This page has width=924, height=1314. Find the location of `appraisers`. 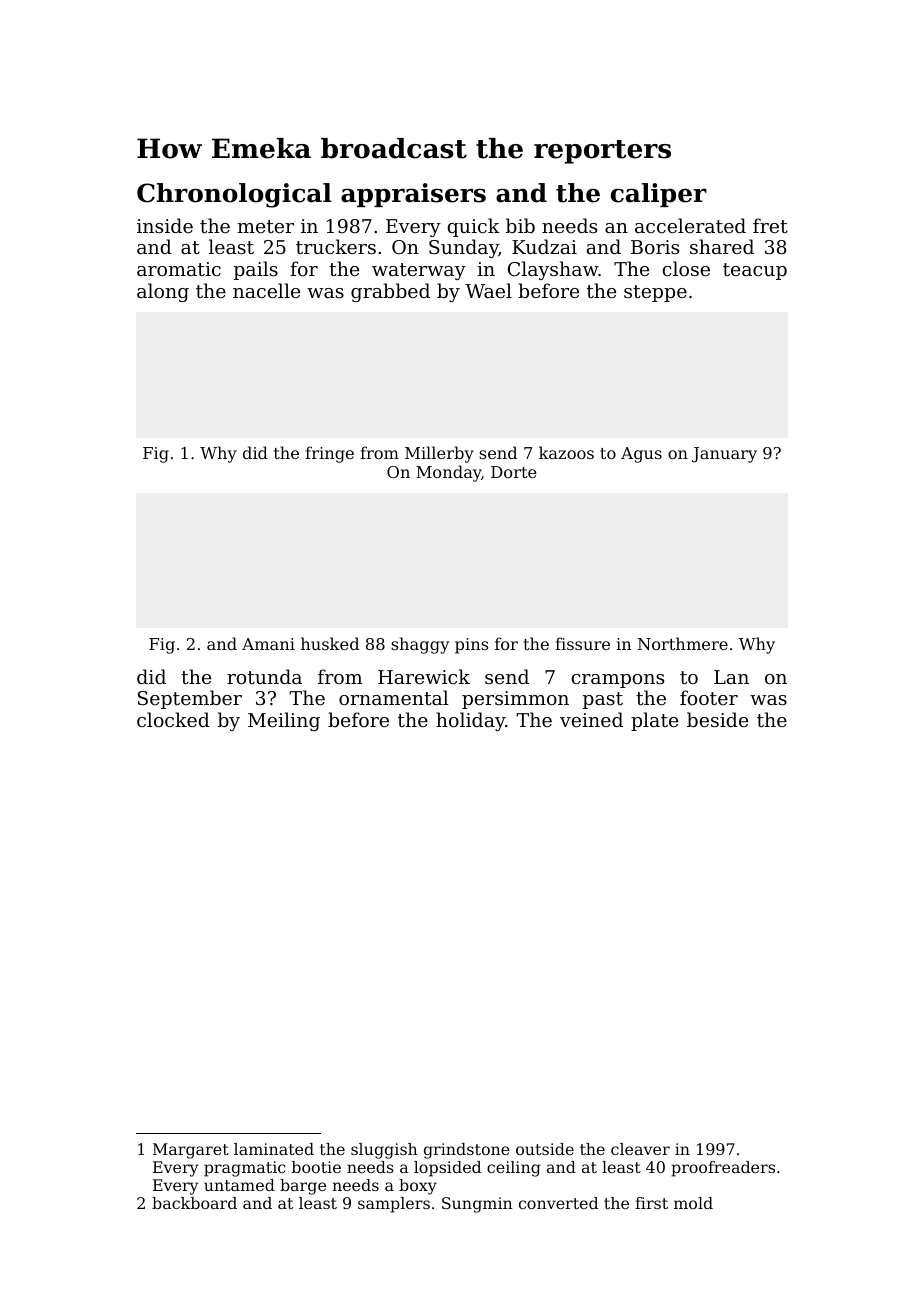

appraisers is located at coordinates (413, 195).
